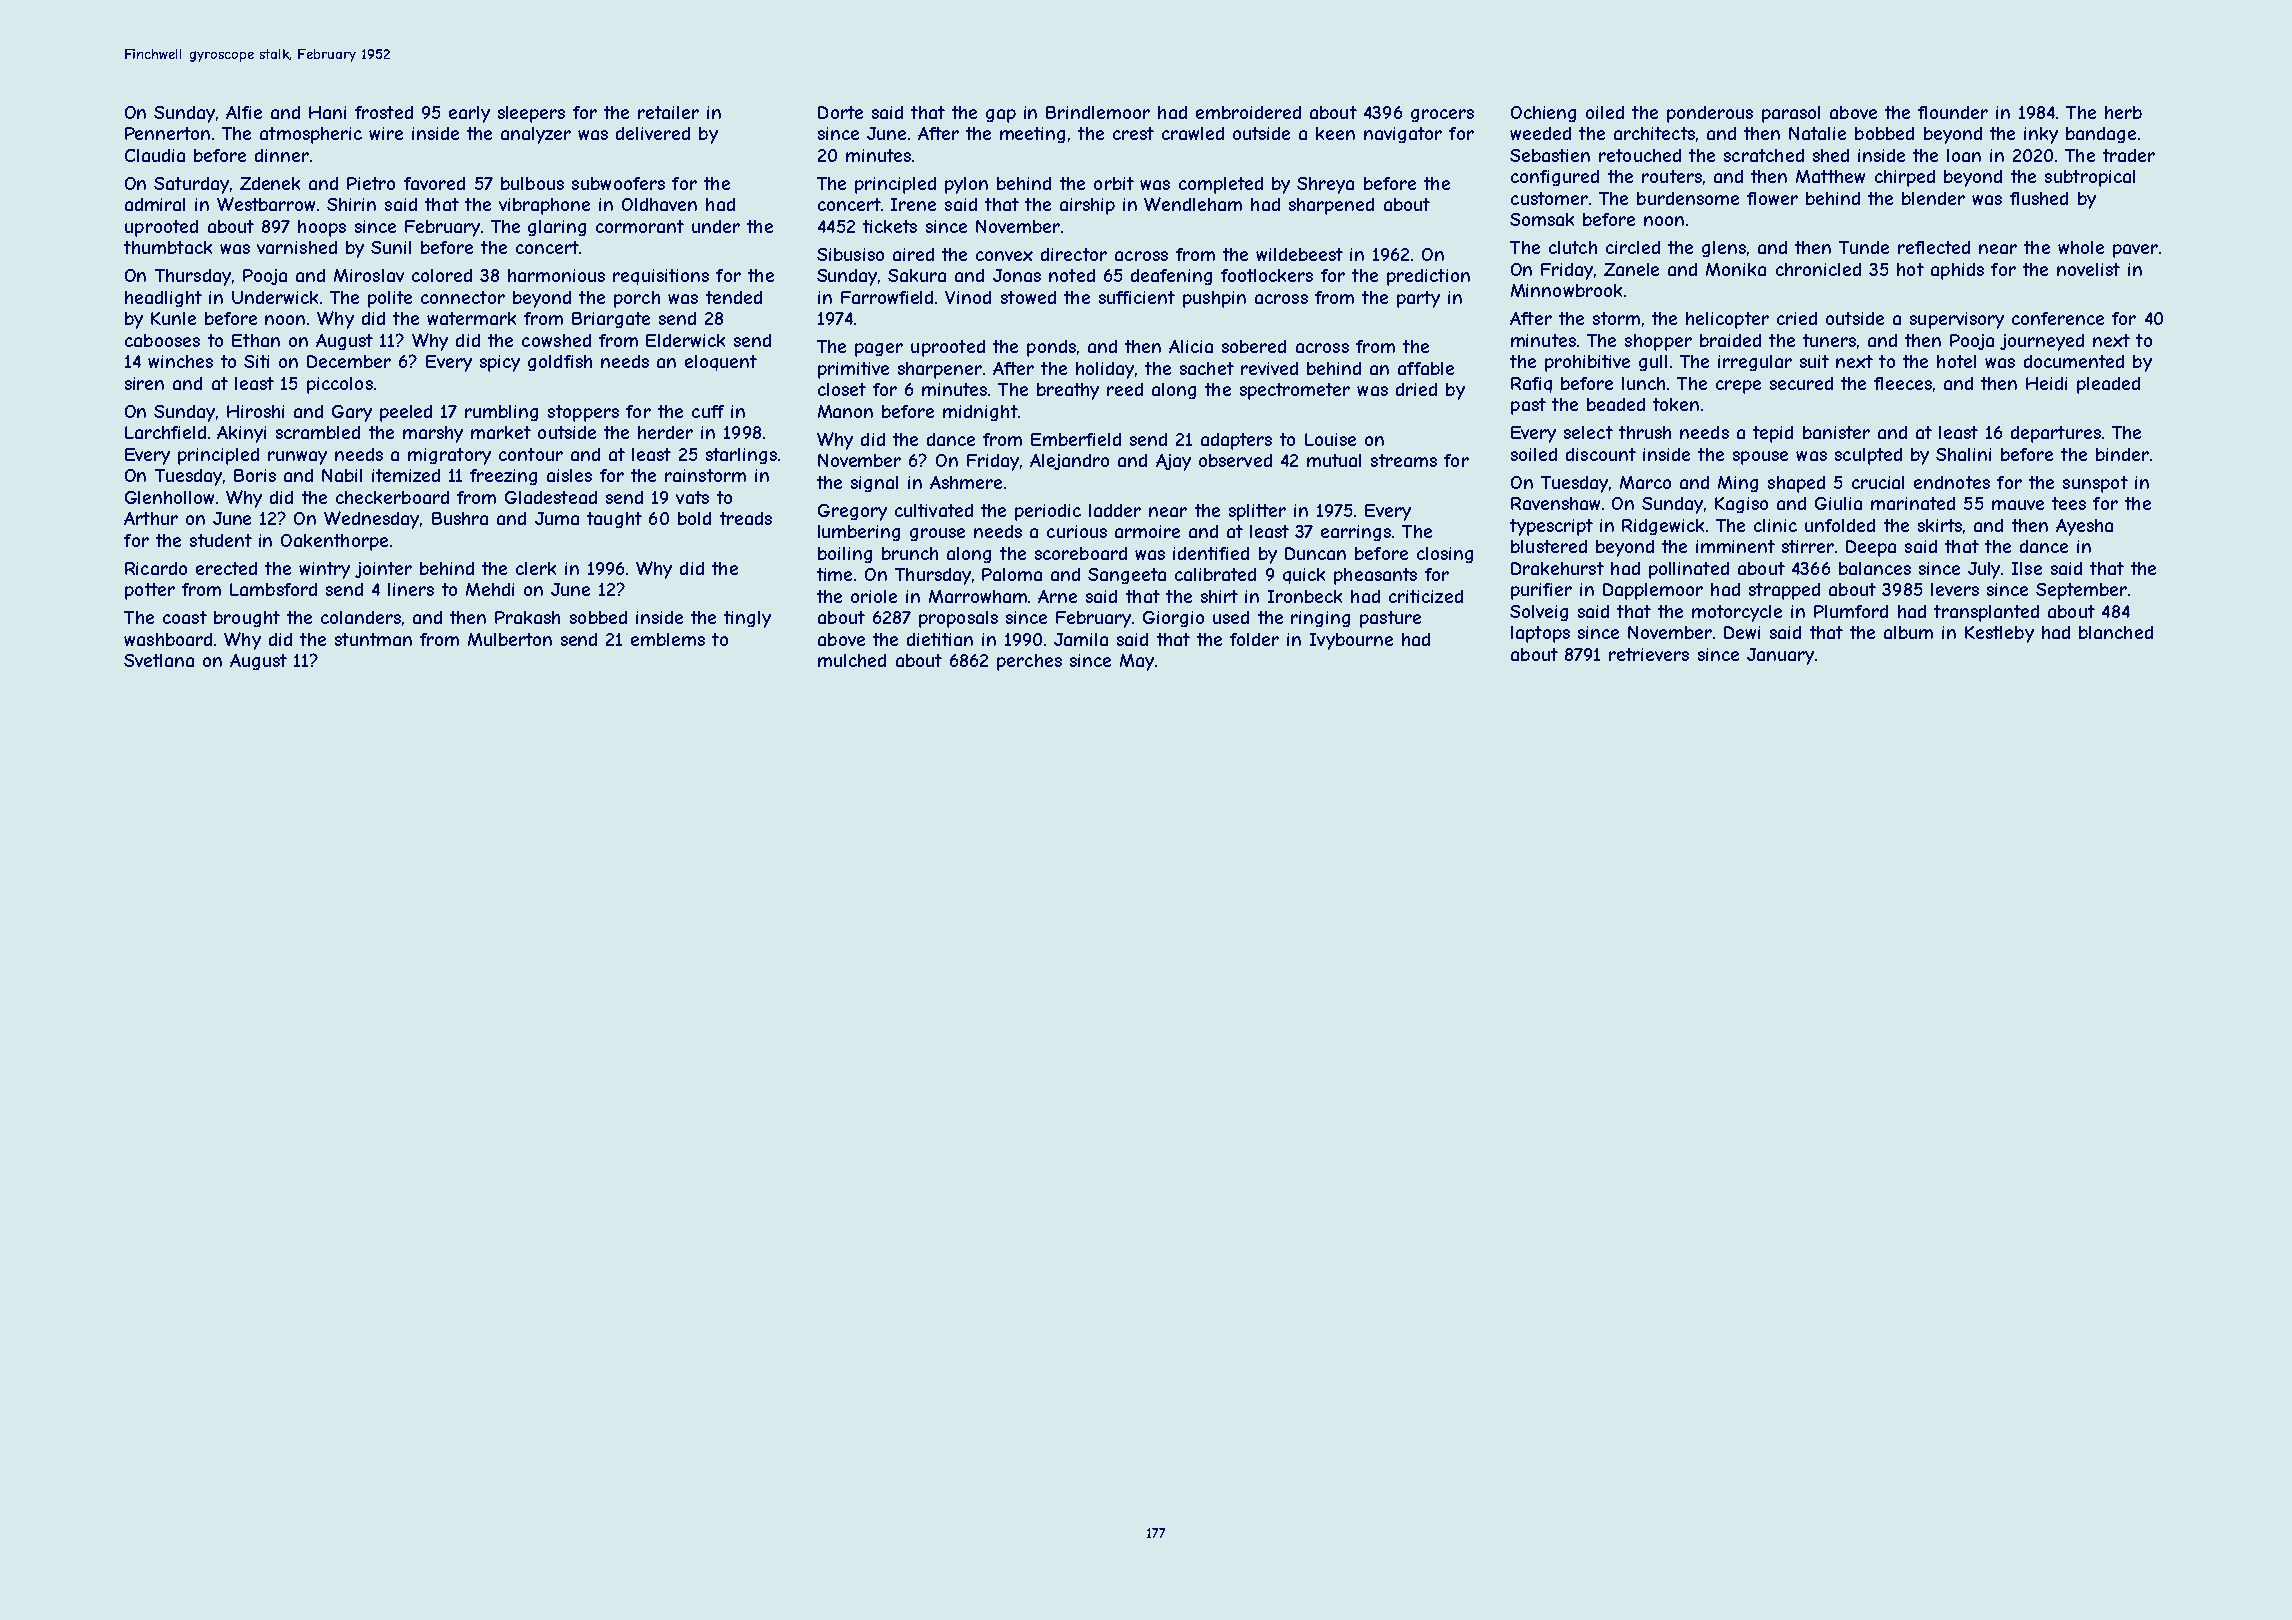  What do you see at coordinates (151, 518) in the image?
I see `Arthur` at bounding box center [151, 518].
